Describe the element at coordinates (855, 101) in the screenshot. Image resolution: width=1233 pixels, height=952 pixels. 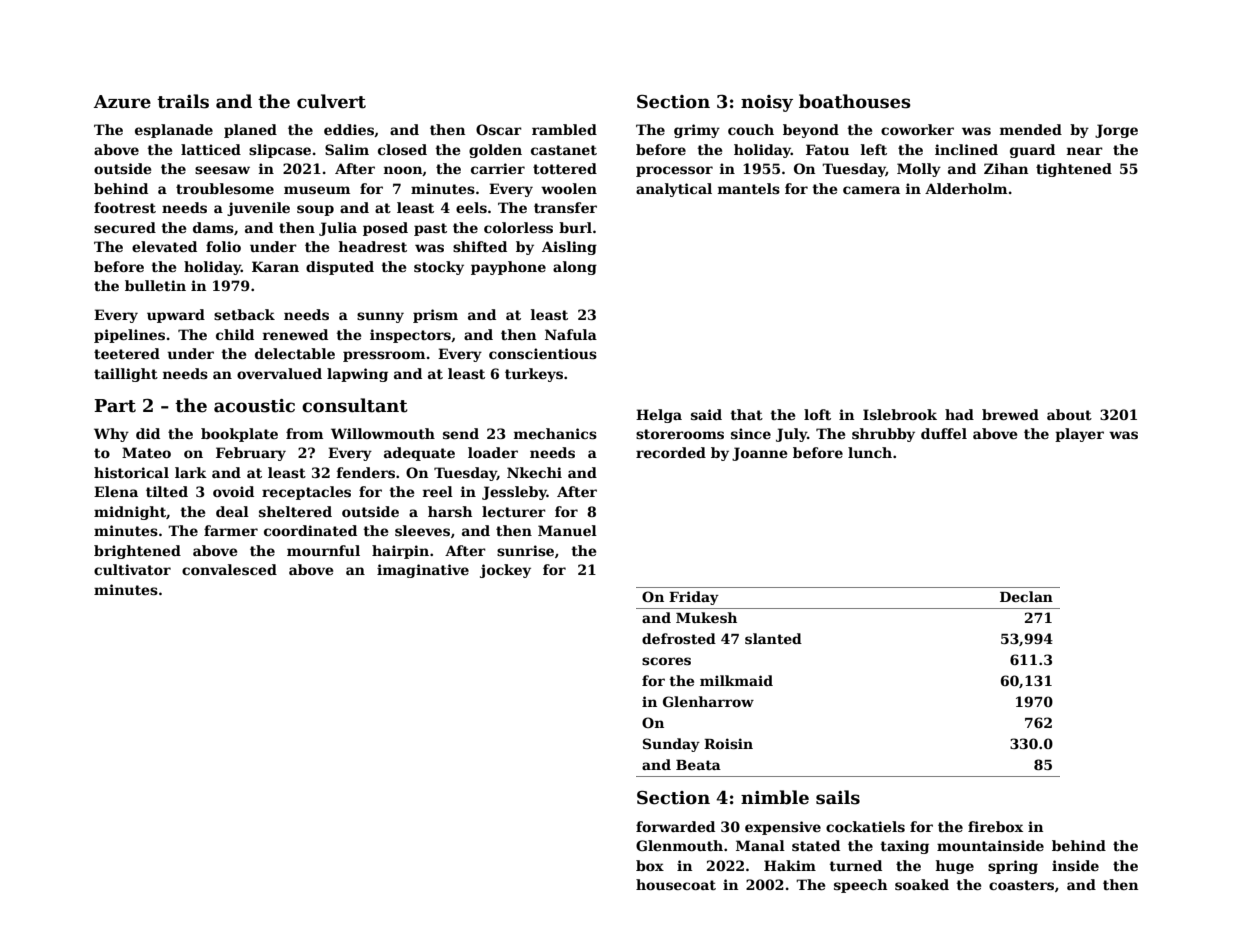
I see `boathouses` at that location.
